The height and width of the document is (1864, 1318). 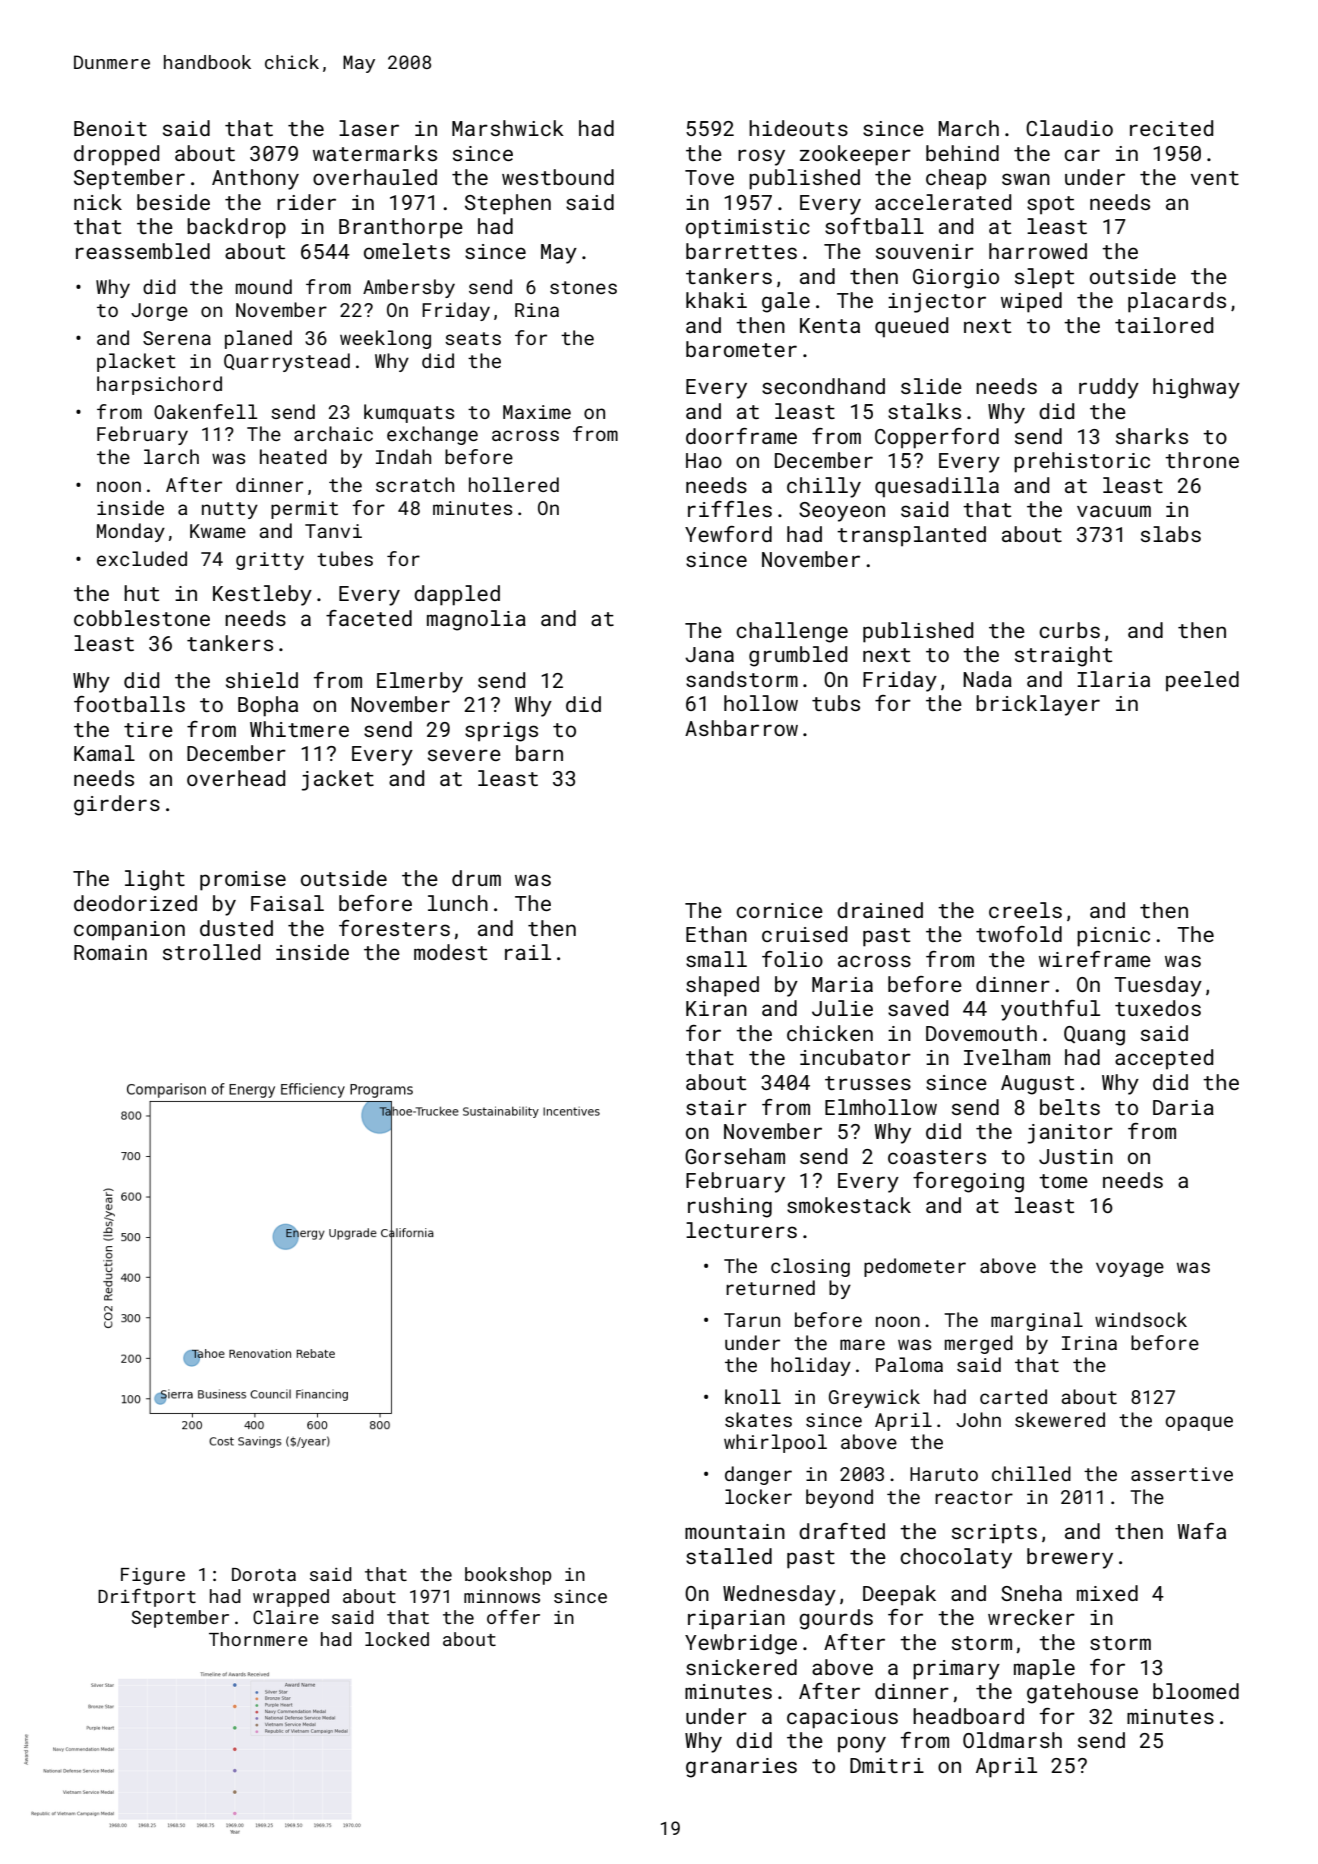 I want to click on weeklong, so click(x=385, y=339).
